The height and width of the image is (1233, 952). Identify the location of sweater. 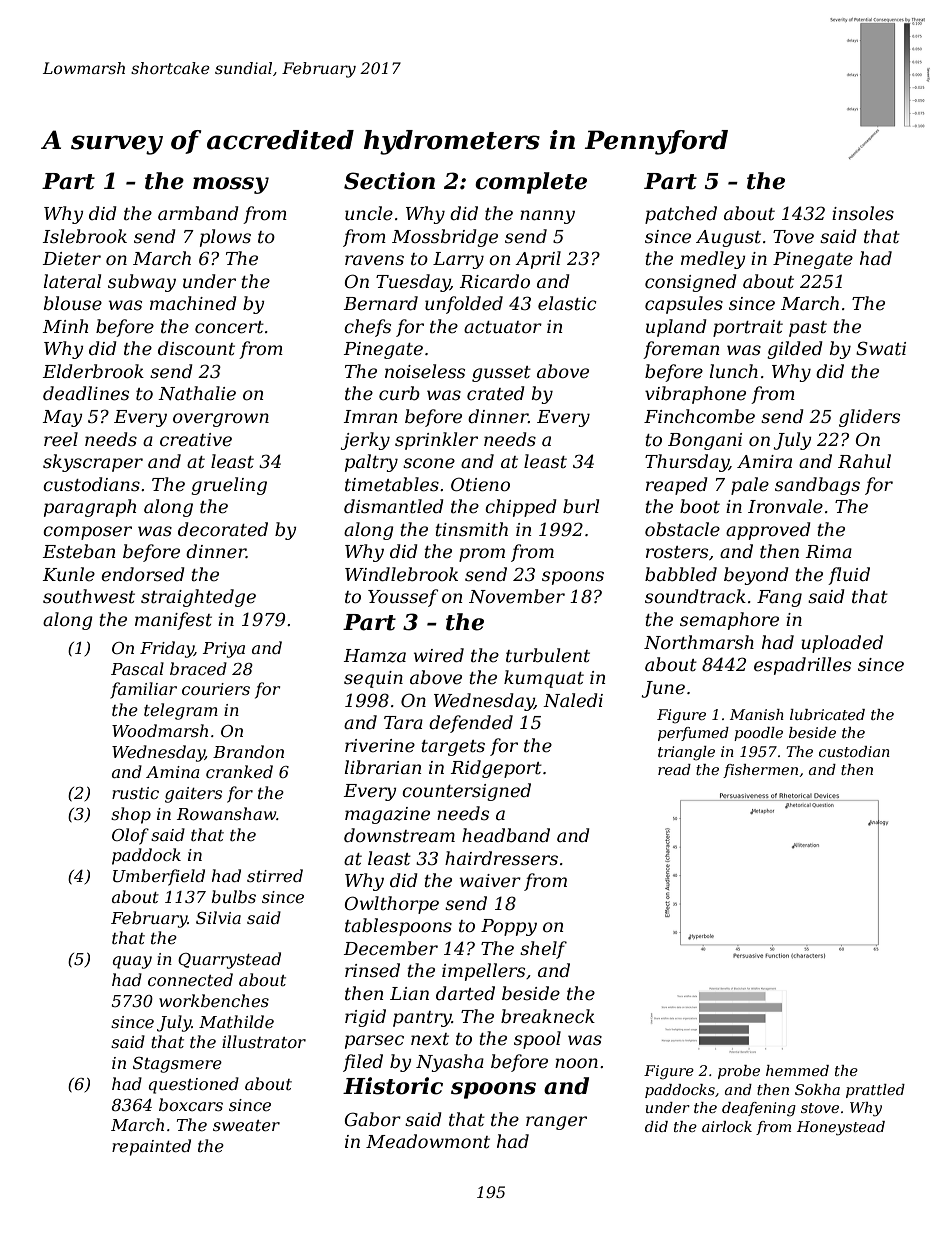
(246, 1125).
